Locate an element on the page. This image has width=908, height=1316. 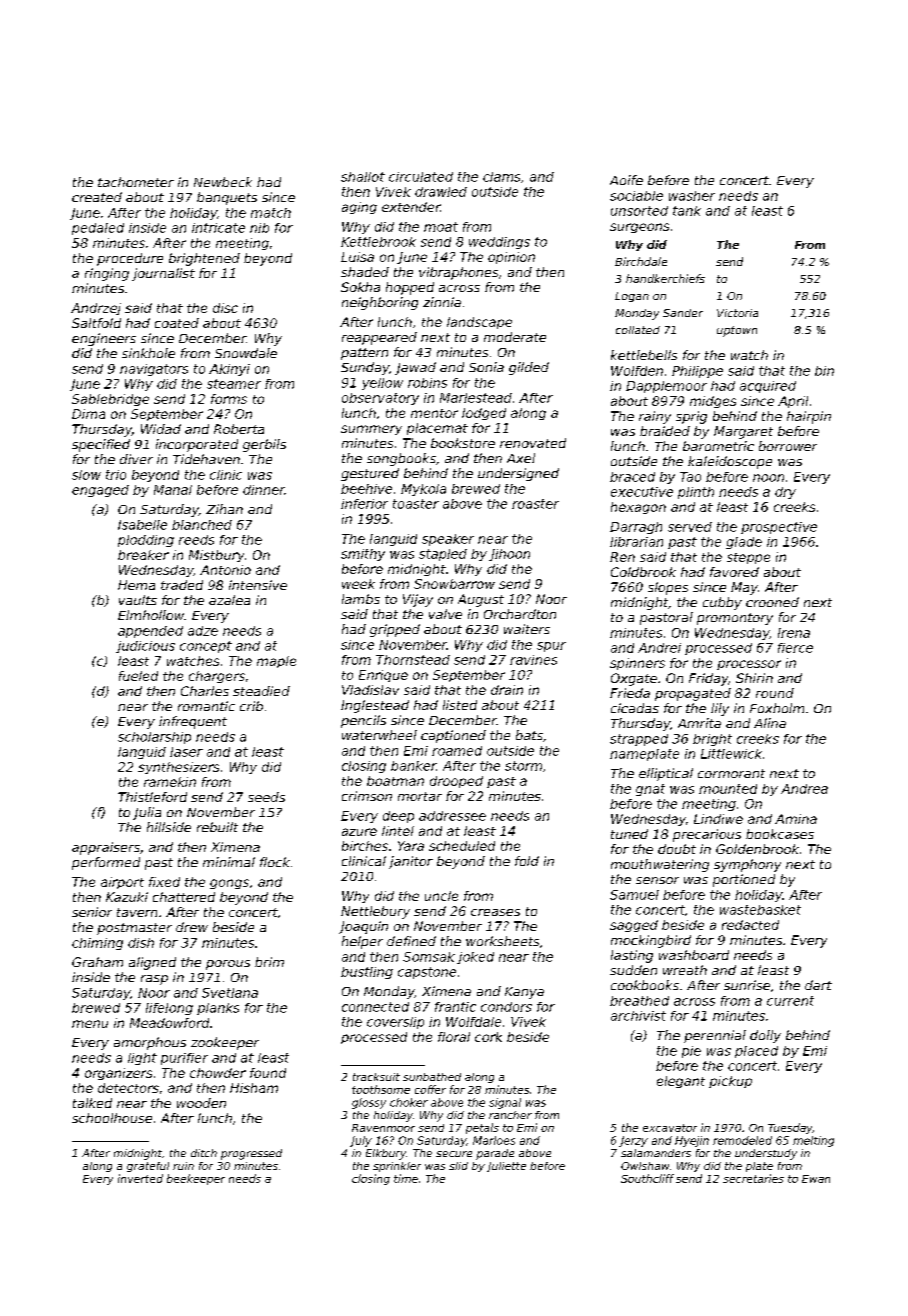
coverslip is located at coordinates (395, 1023).
